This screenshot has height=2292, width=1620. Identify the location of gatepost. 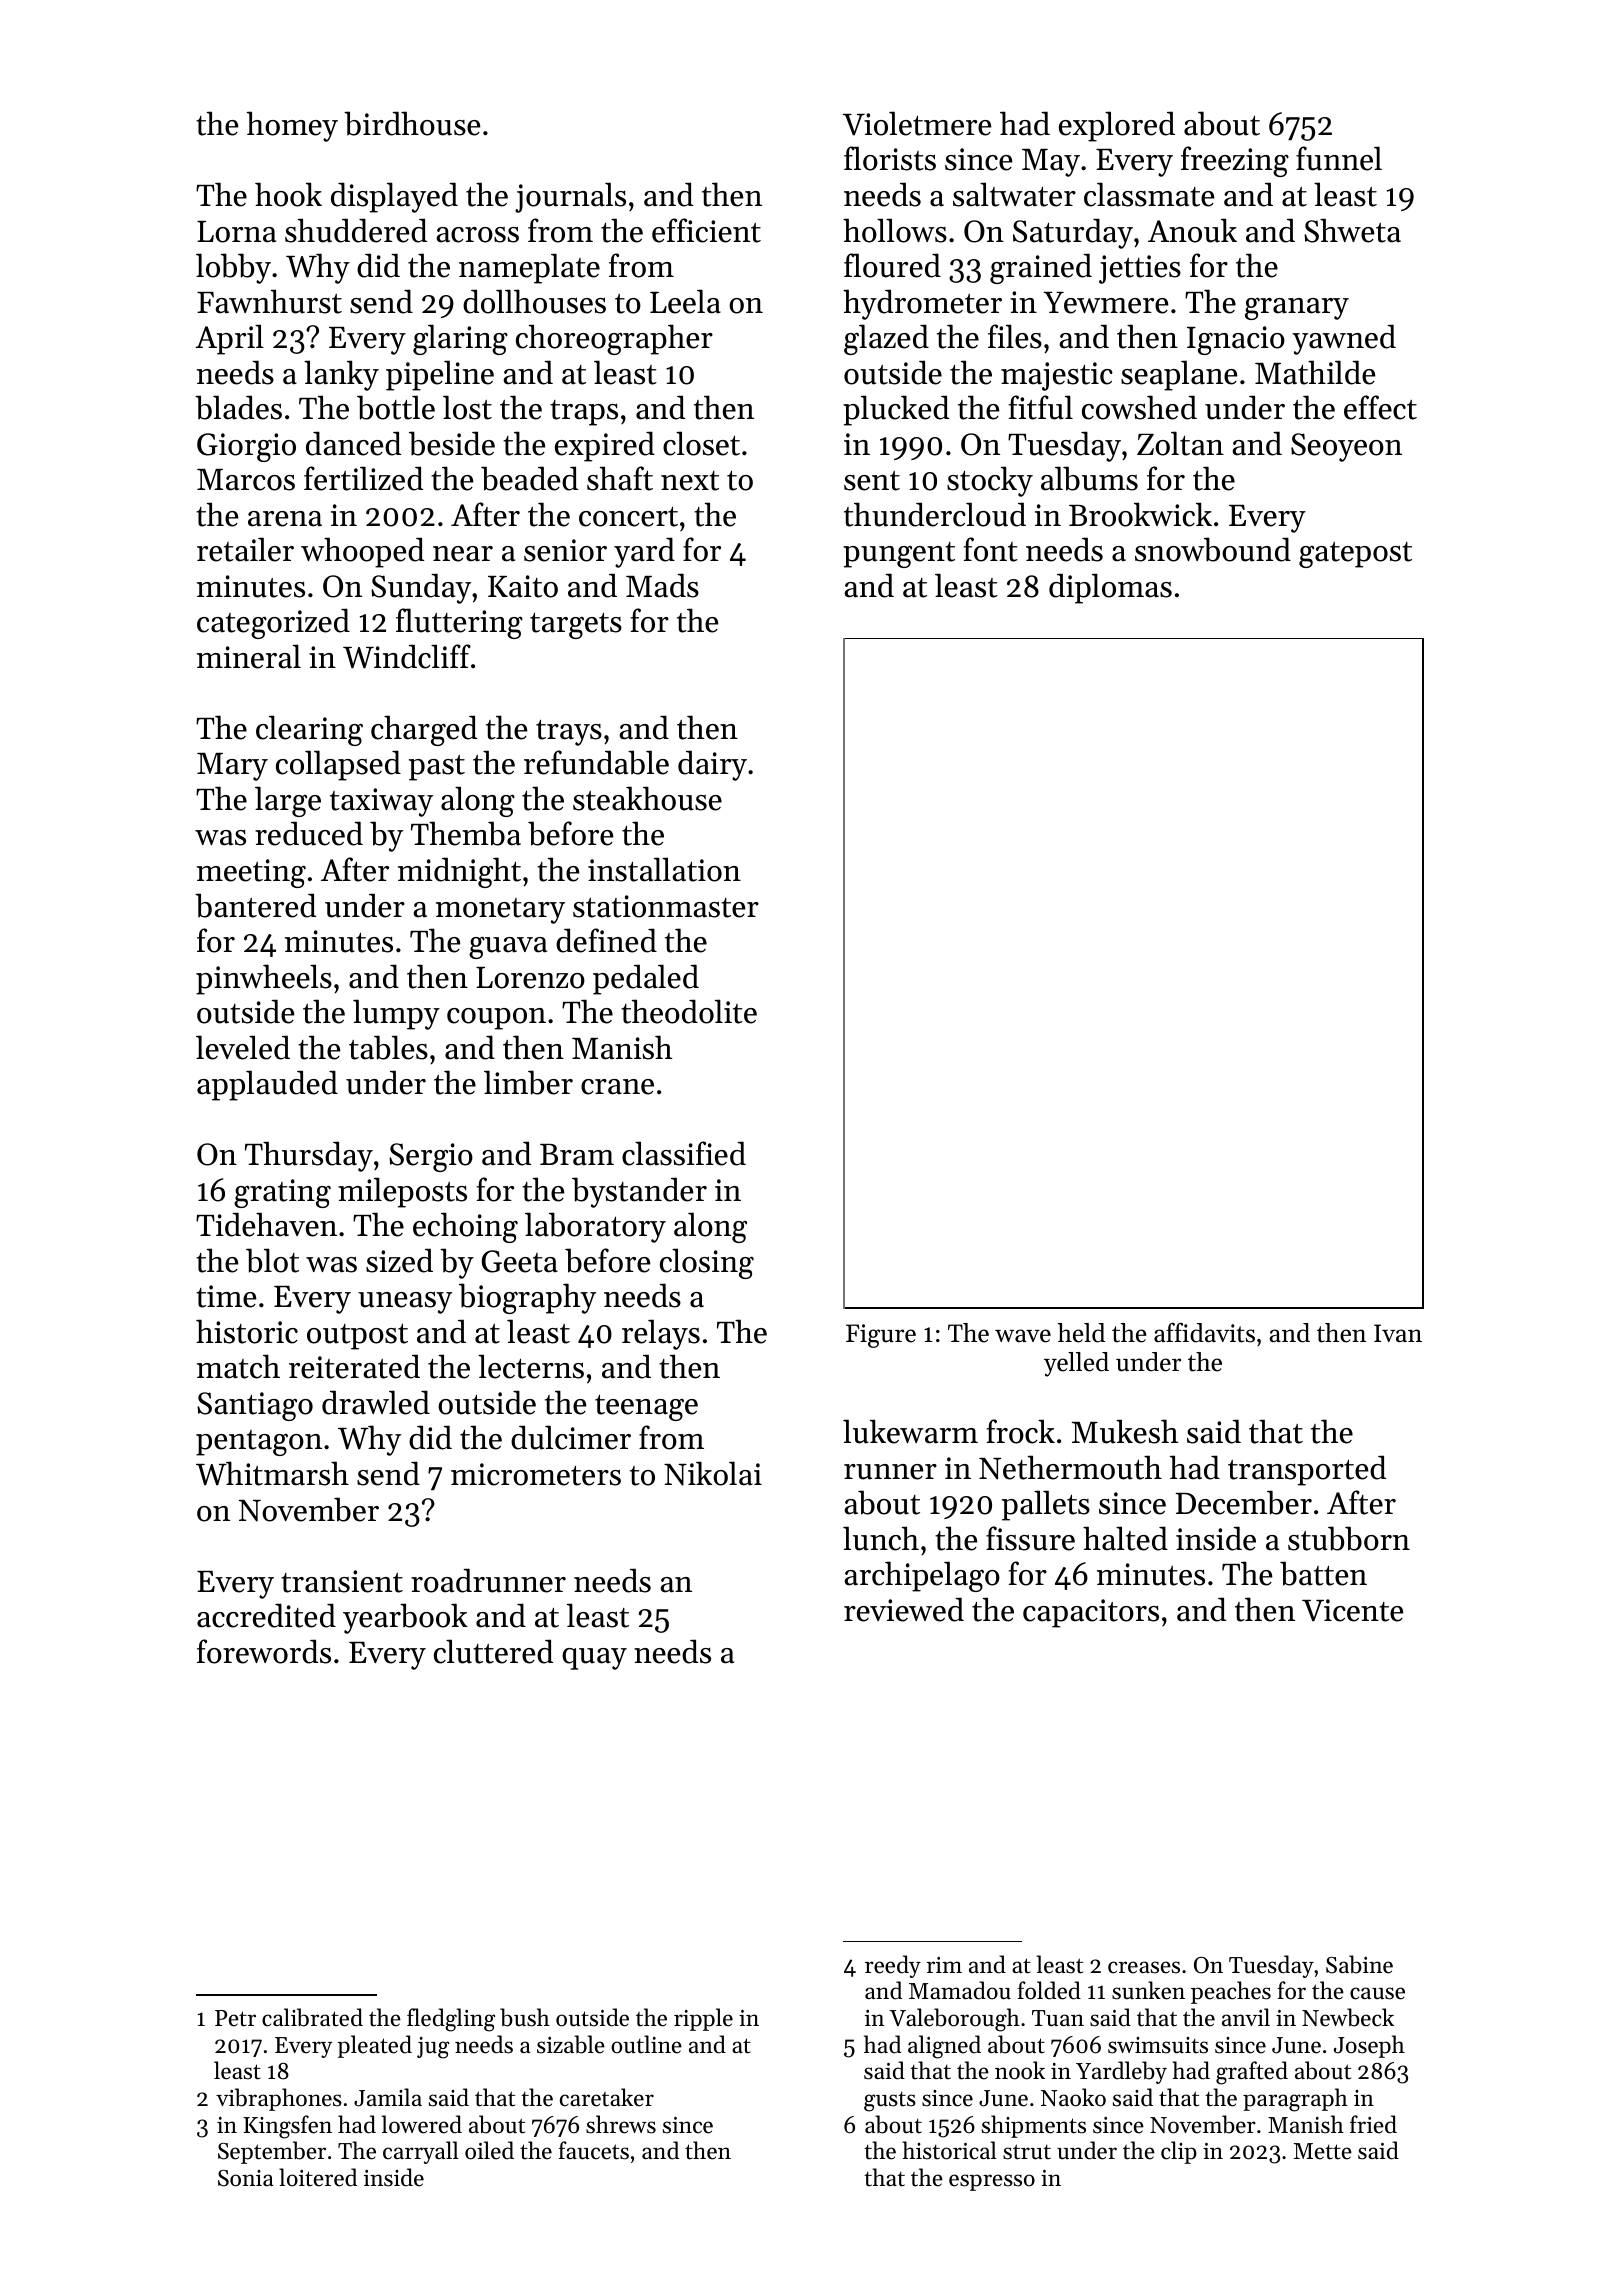
(1355, 555).
